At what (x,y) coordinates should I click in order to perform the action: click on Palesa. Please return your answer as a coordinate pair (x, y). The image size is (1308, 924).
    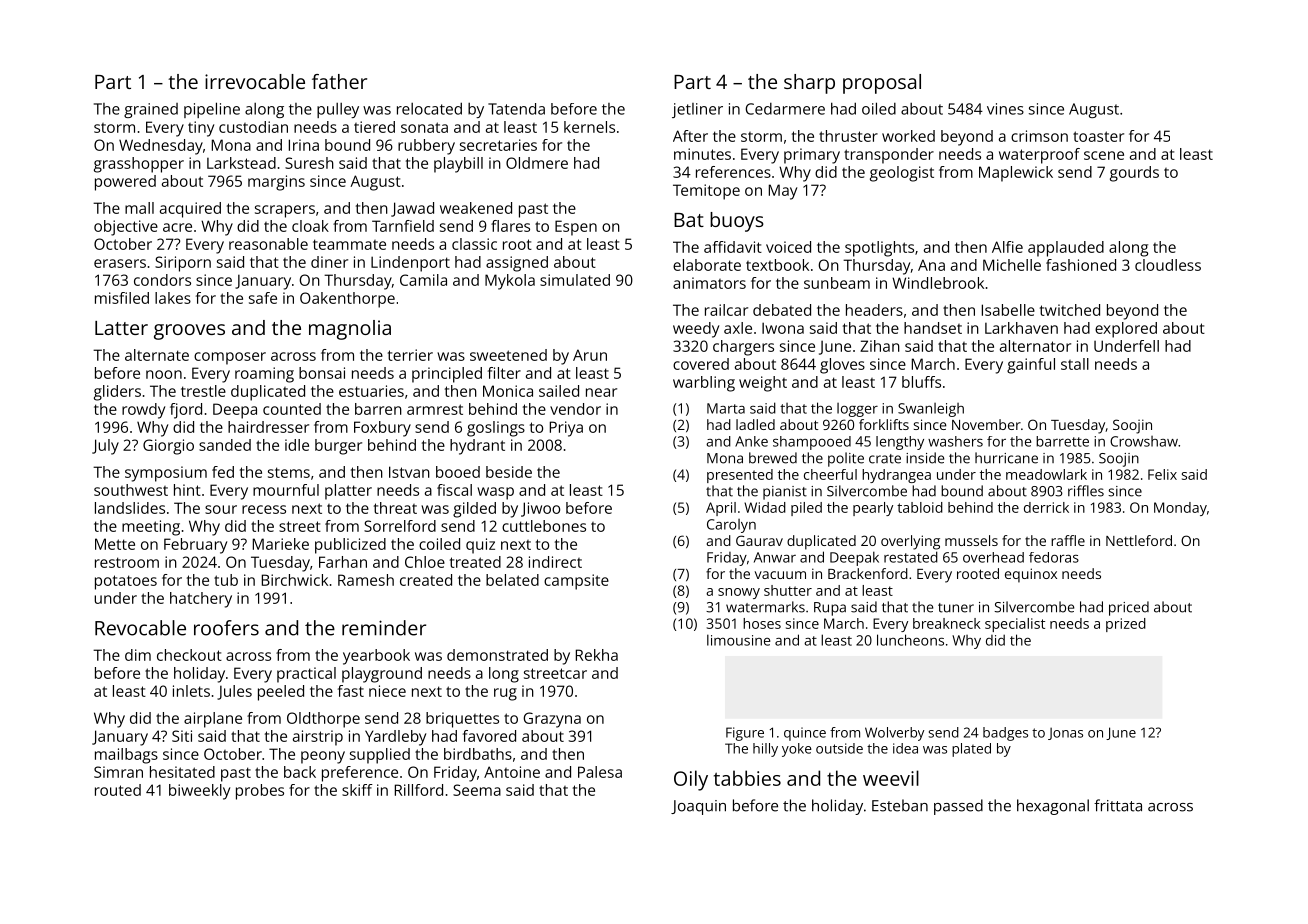
    Looking at the image, I should click on (600, 772).
